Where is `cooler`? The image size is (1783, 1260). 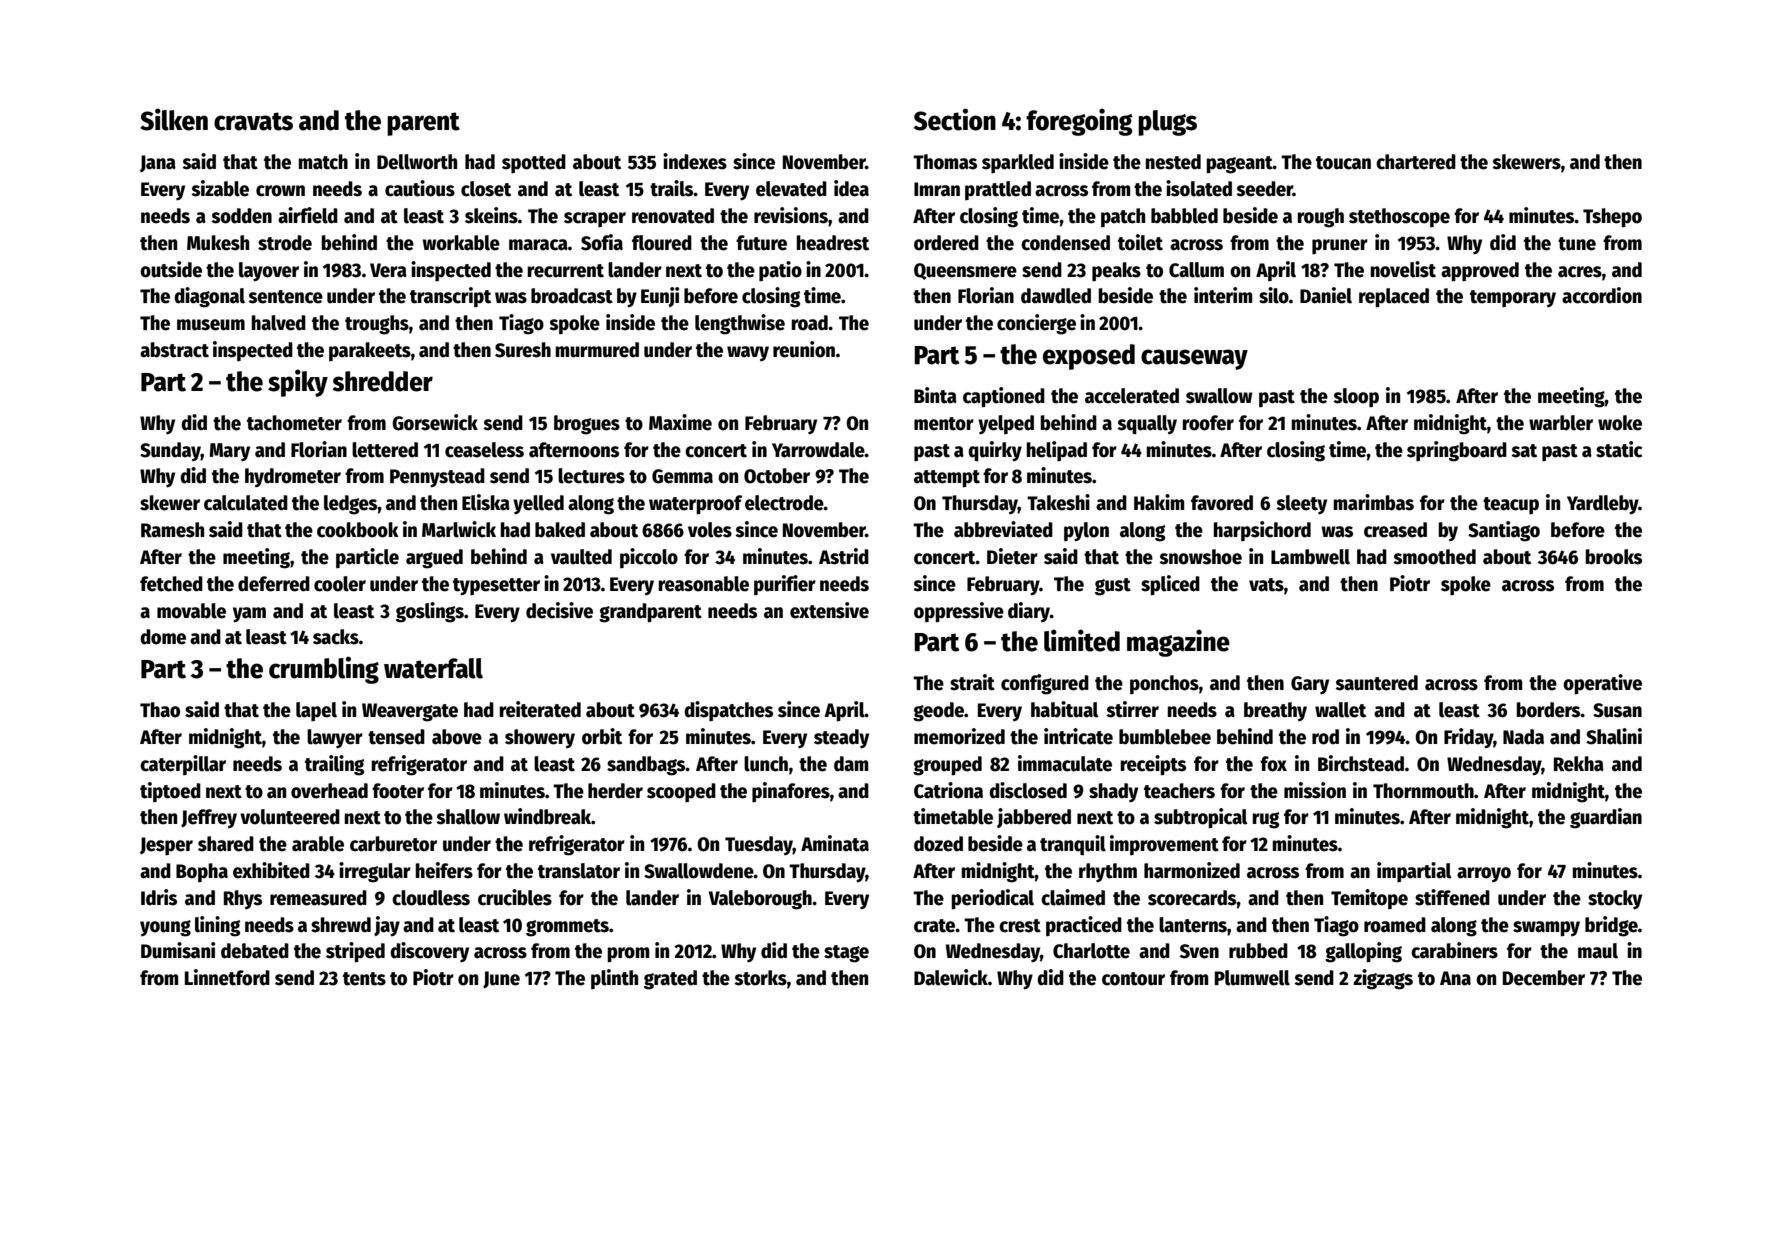 cooler is located at coordinates (340, 584).
